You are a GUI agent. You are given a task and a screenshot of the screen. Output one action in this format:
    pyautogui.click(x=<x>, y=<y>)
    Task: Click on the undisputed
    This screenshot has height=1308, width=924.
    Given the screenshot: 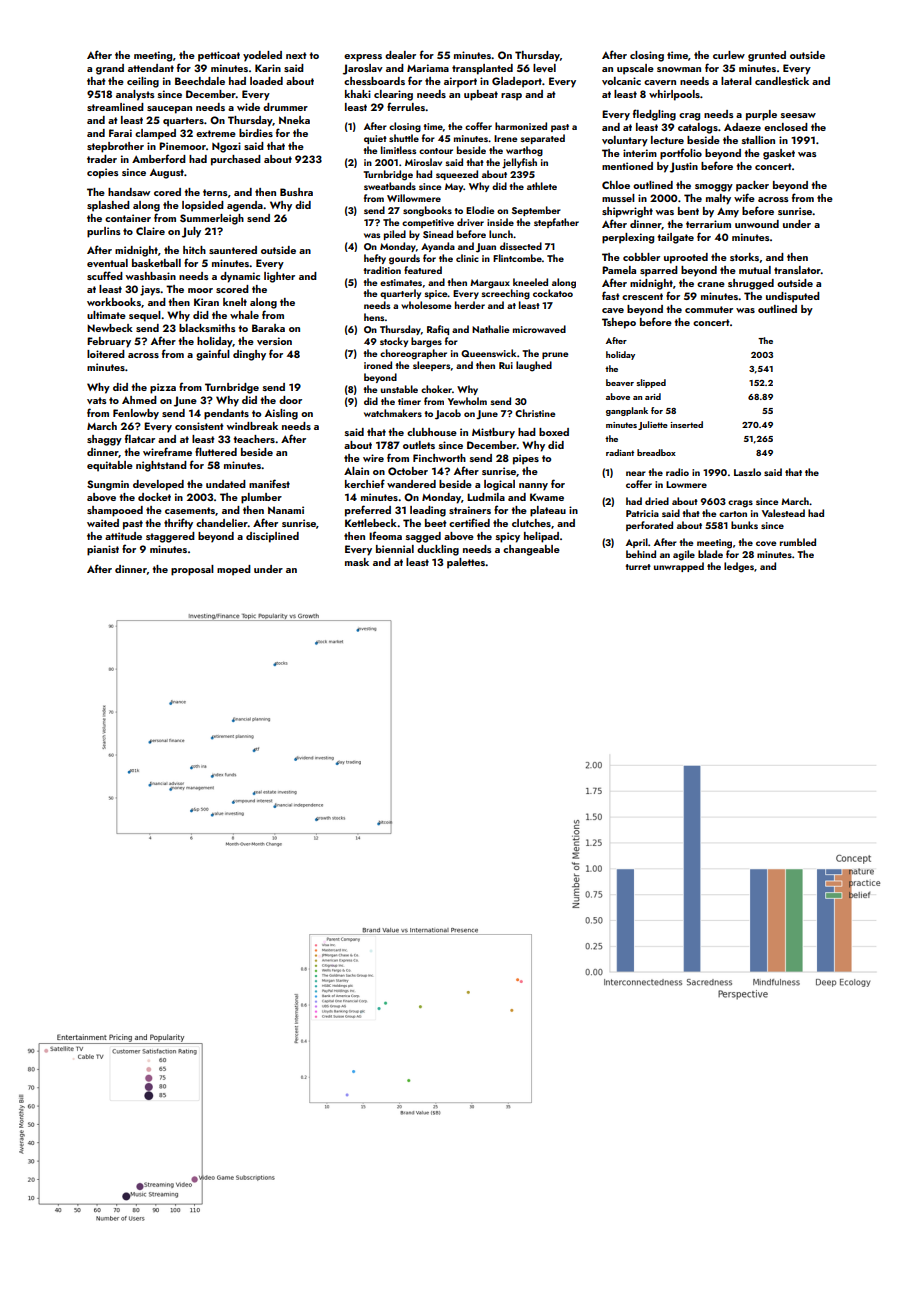 What is the action you would take?
    pyautogui.click(x=793, y=297)
